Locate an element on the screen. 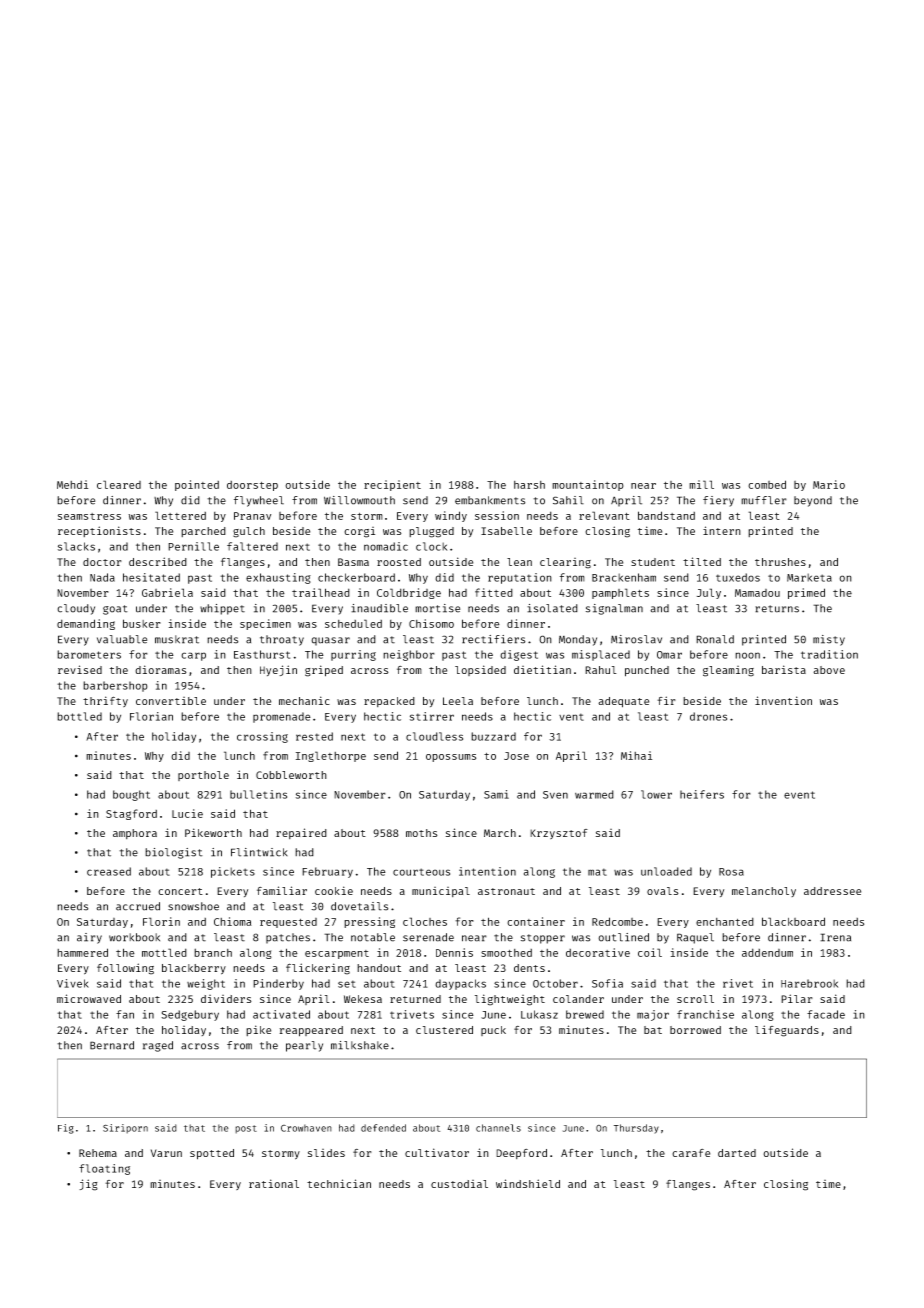 The height and width of the screenshot is (1308, 924). crossing is located at coordinates (262, 737).
